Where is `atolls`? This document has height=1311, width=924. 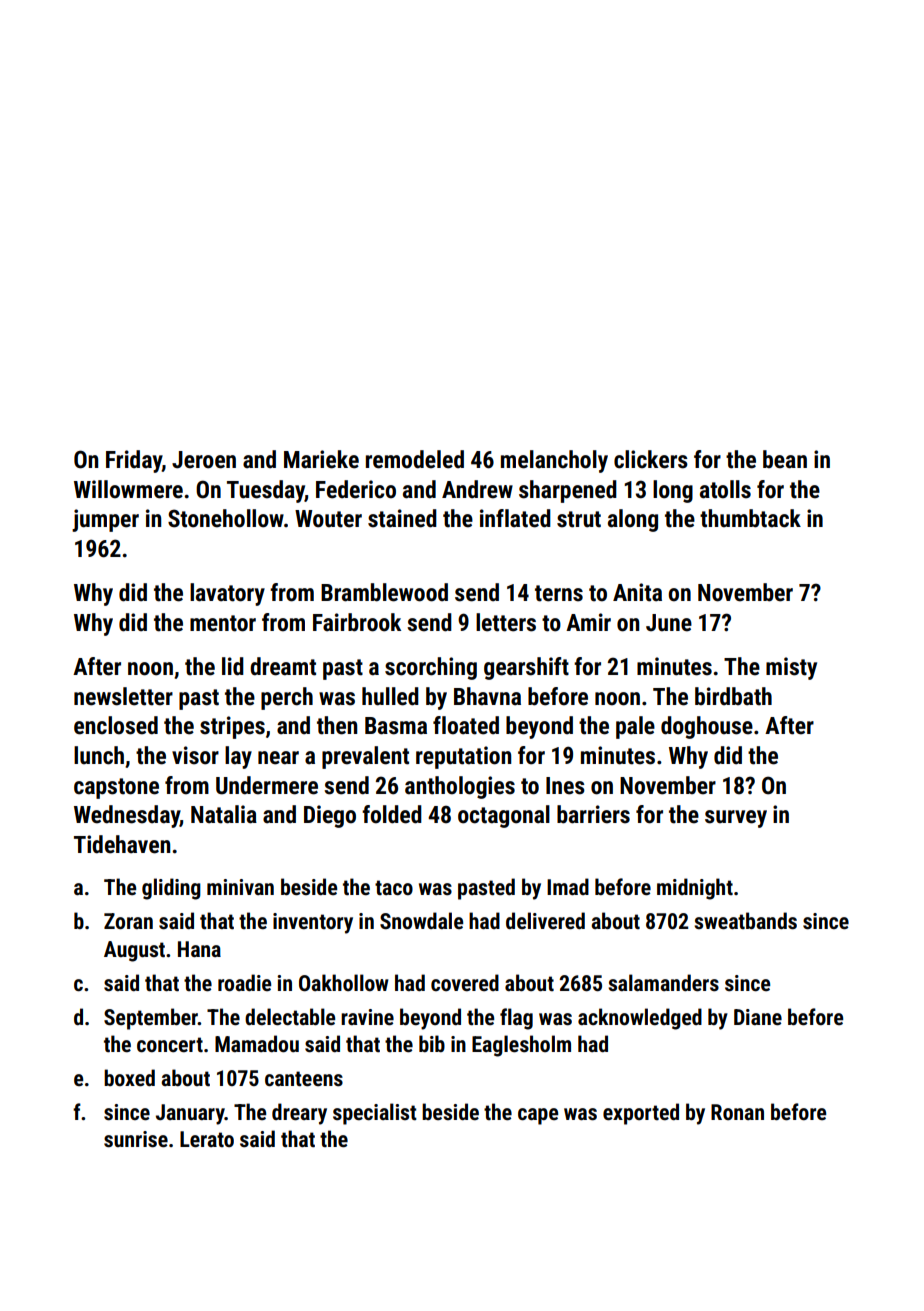
atolls is located at coordinates (725, 489).
